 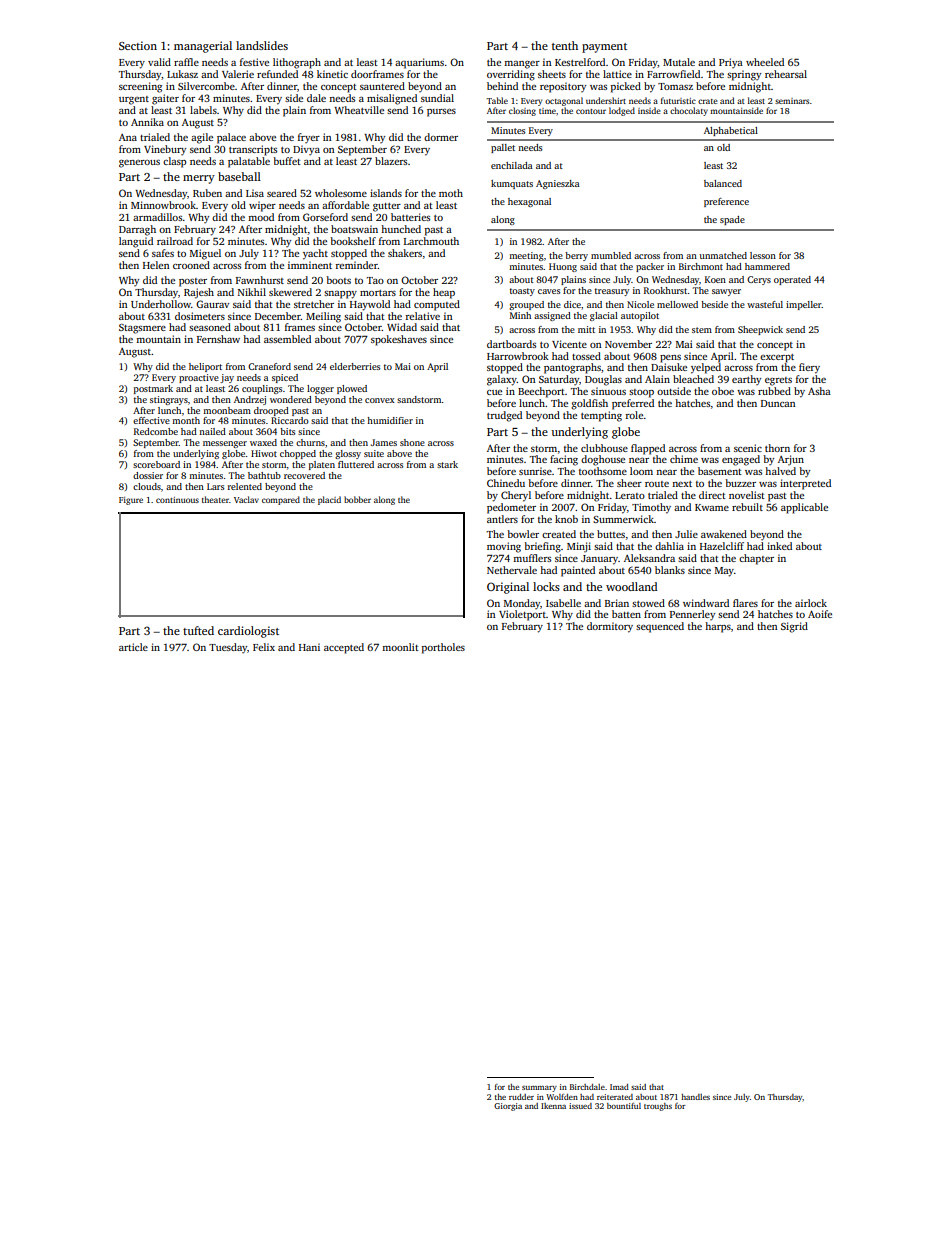 What do you see at coordinates (357, 499) in the screenshot?
I see `bobber` at bounding box center [357, 499].
